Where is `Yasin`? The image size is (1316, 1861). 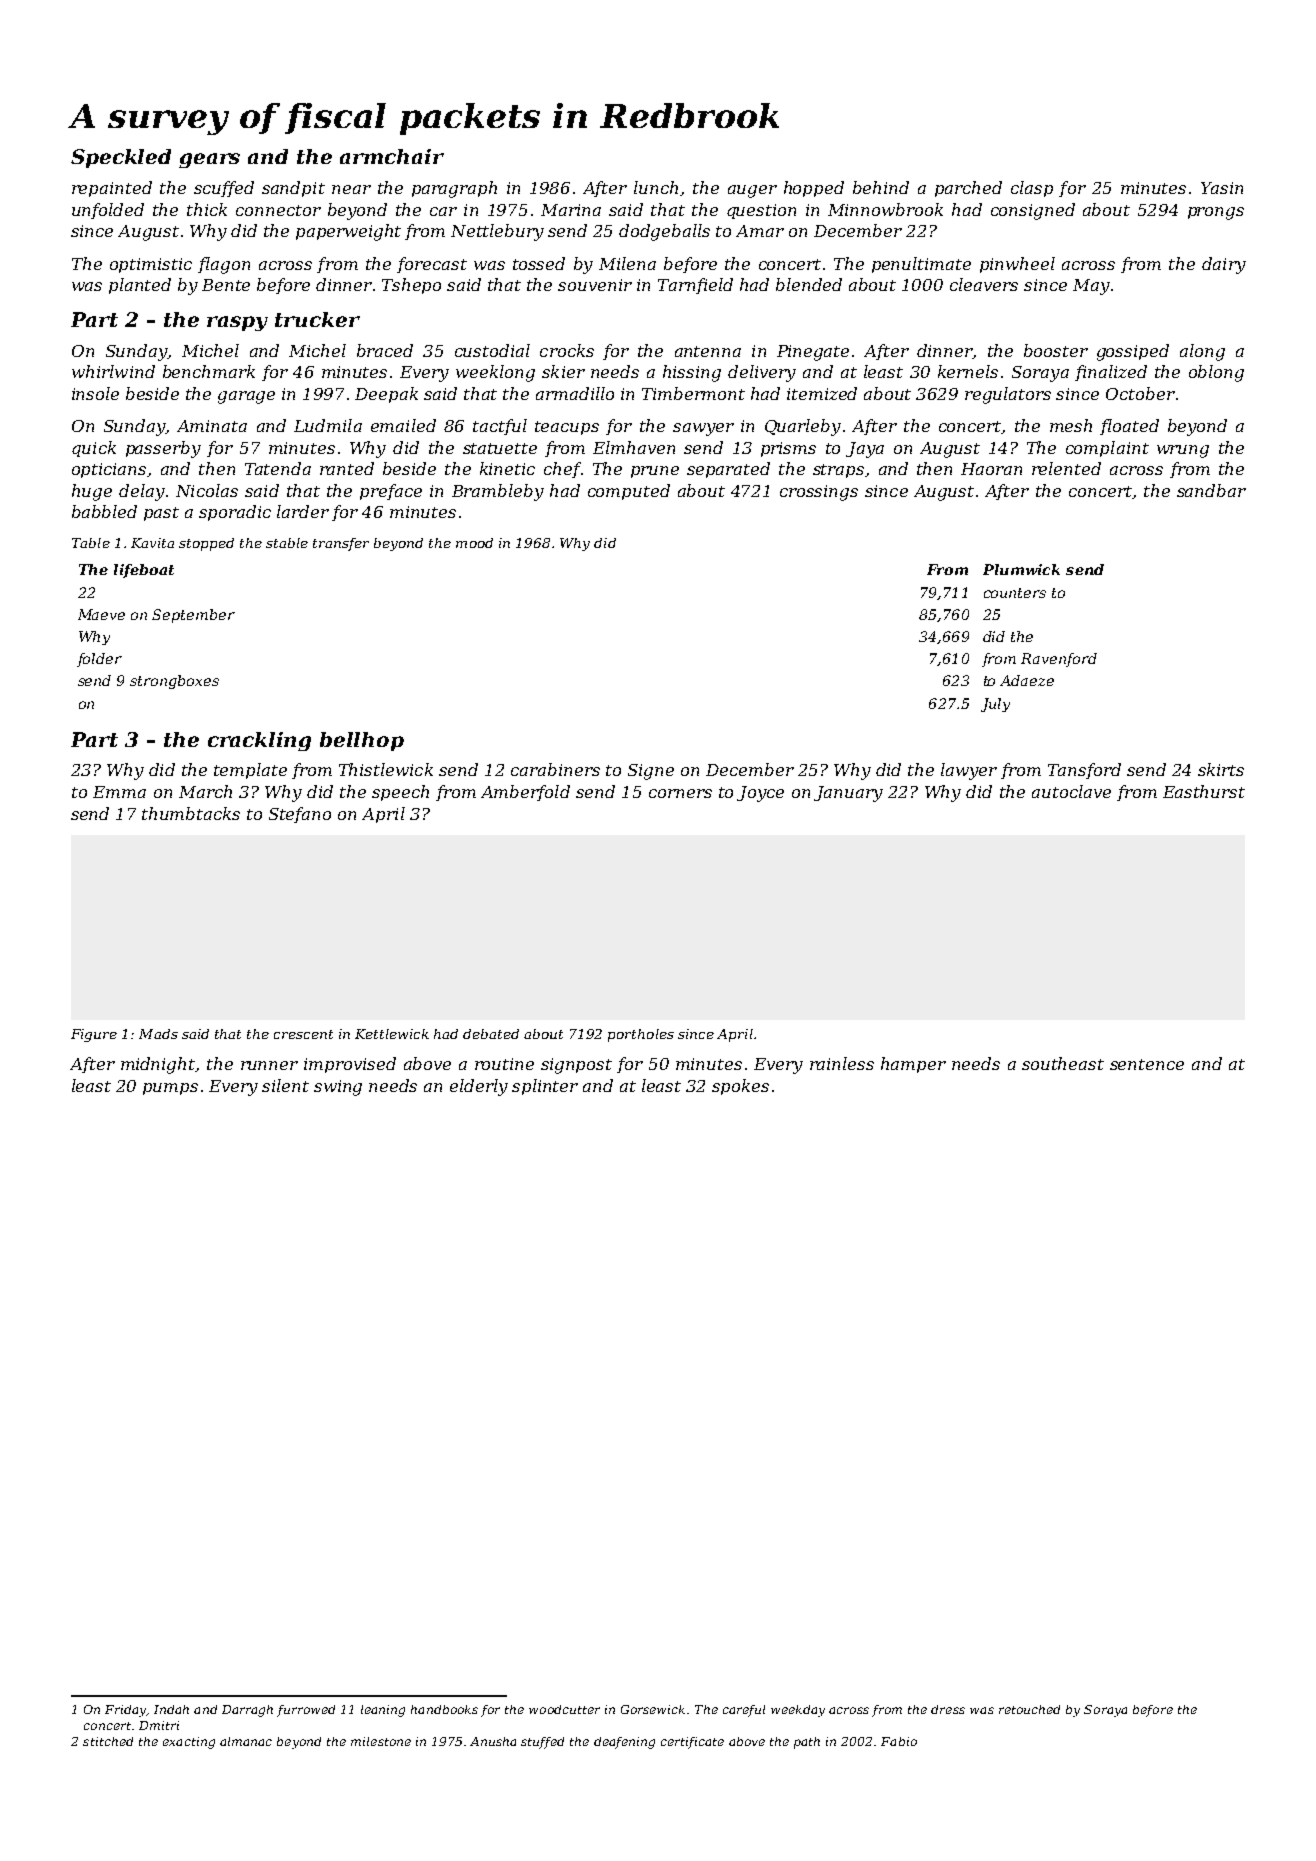
Yasin is located at coordinates (1222, 188).
